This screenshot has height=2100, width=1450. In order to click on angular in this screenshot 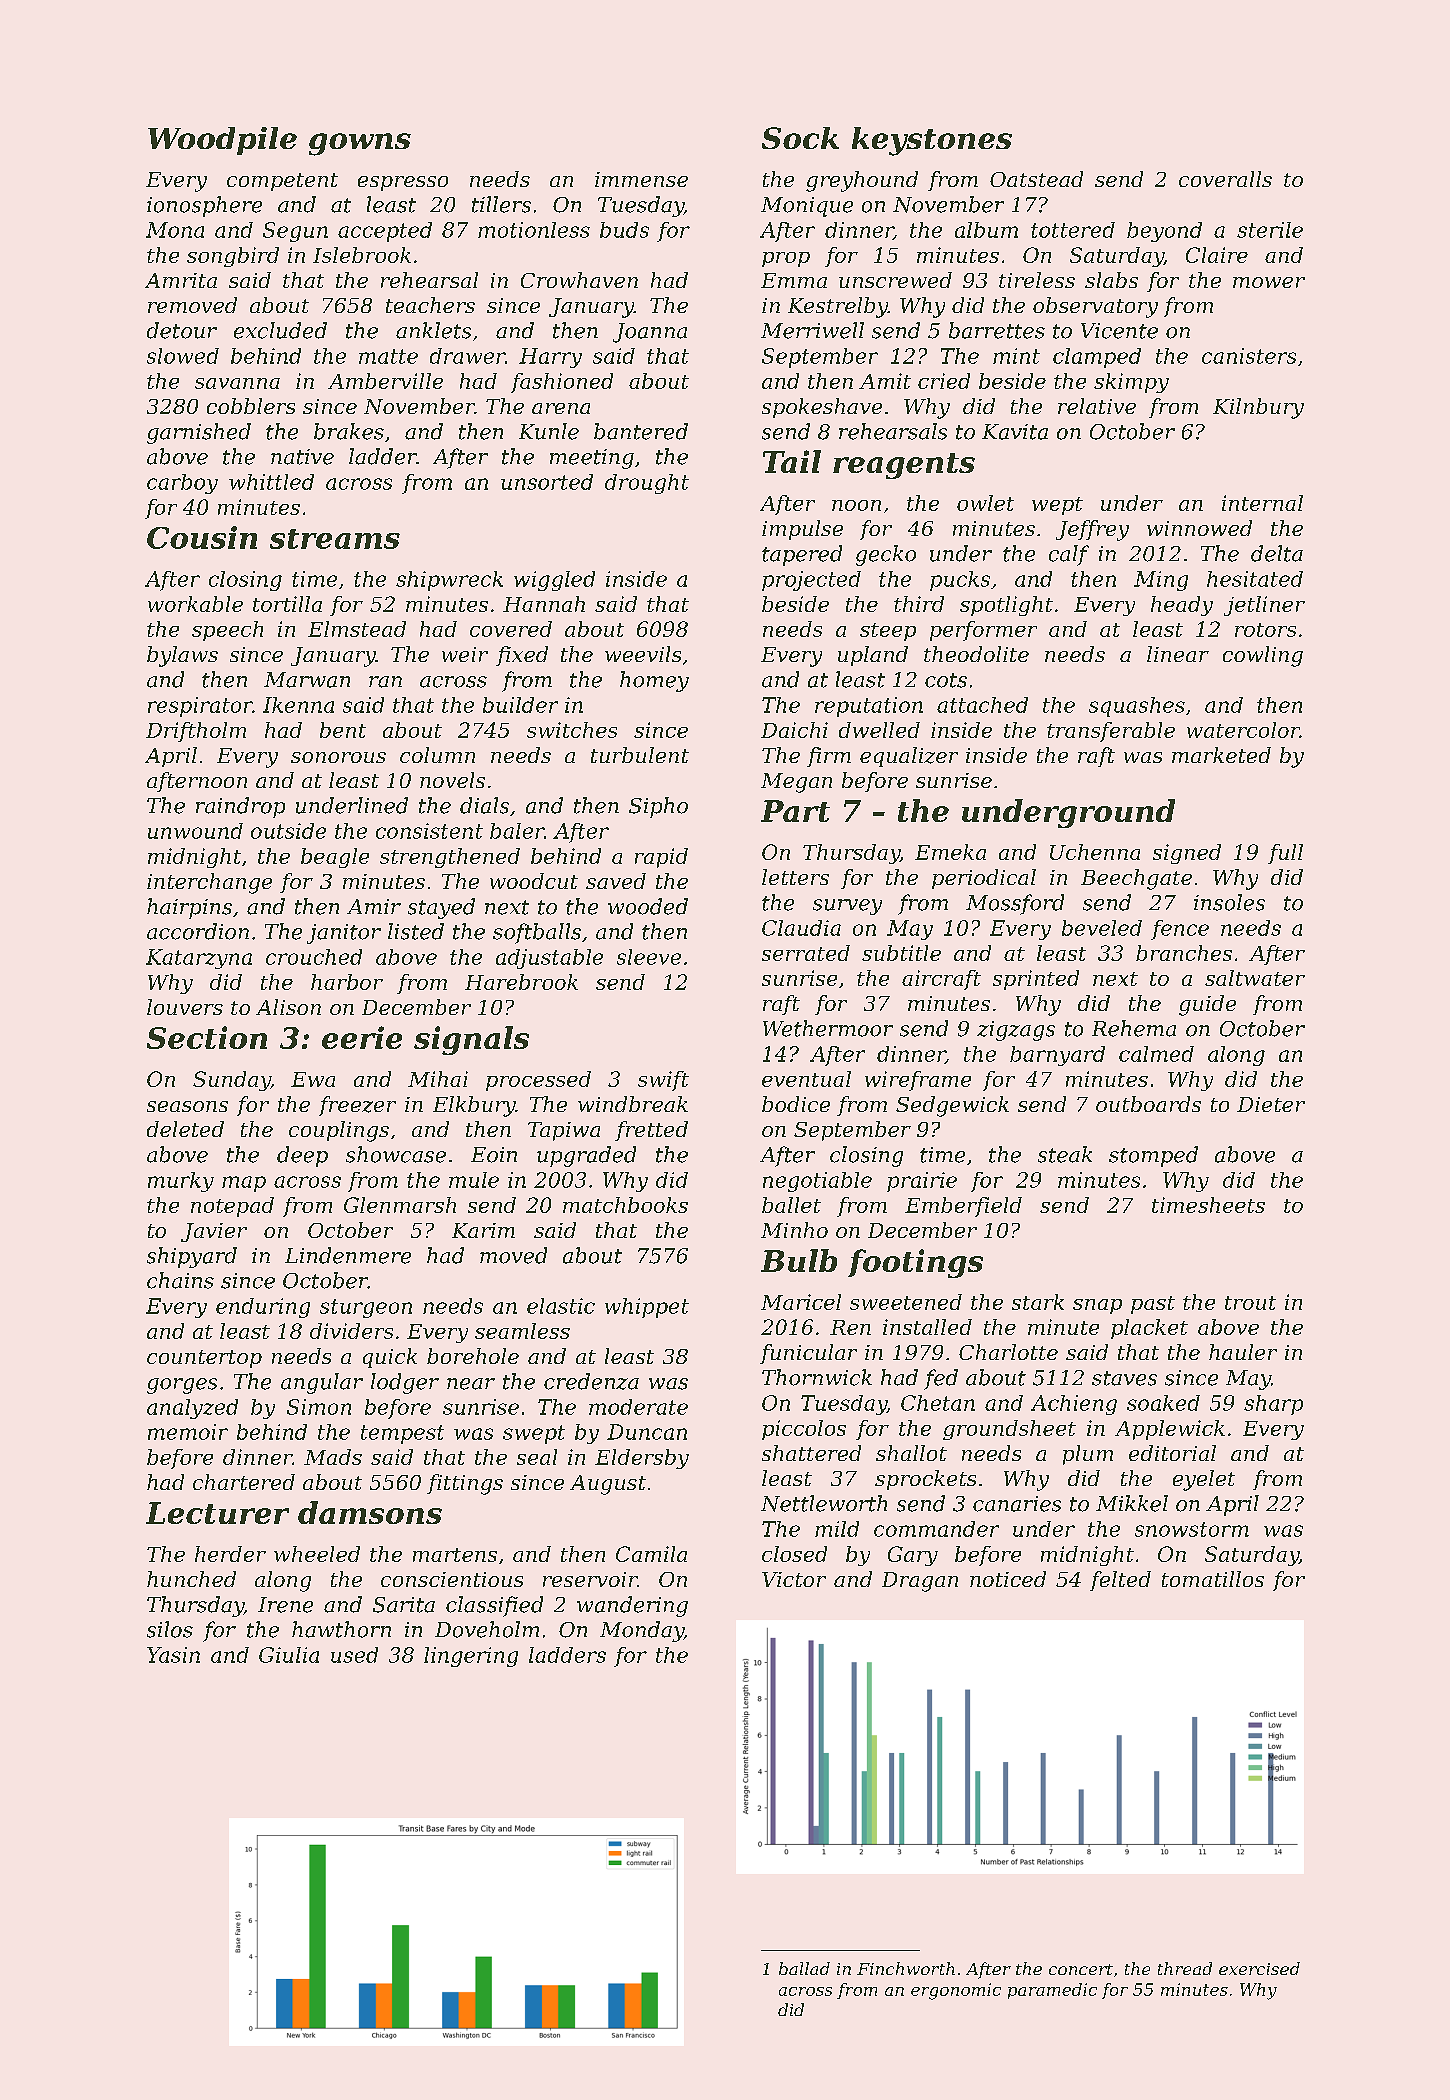, I will do `click(322, 1383)`.
